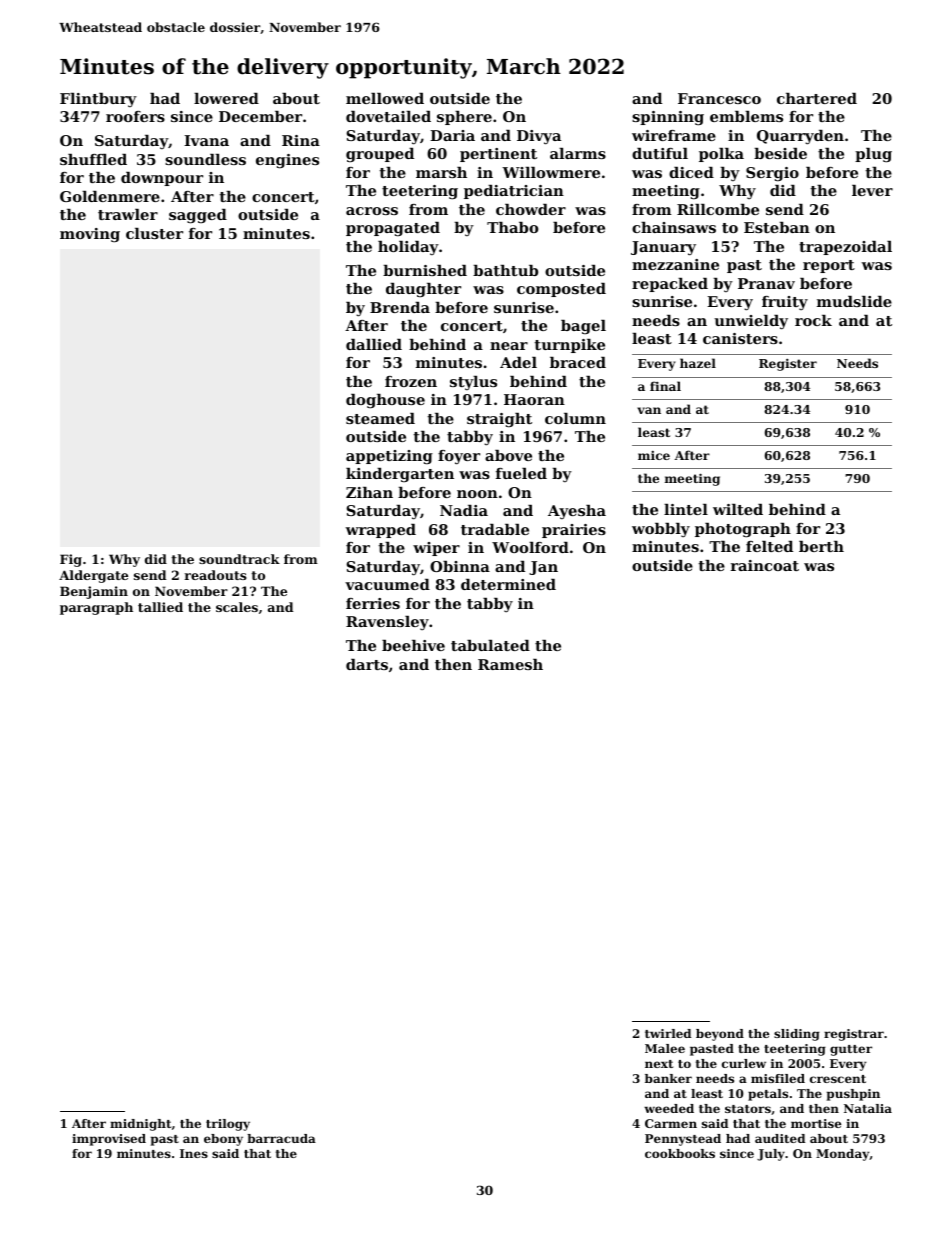 The image size is (952, 1233). Describe the element at coordinates (228, 1125) in the page. I see `trilogy` at that location.
